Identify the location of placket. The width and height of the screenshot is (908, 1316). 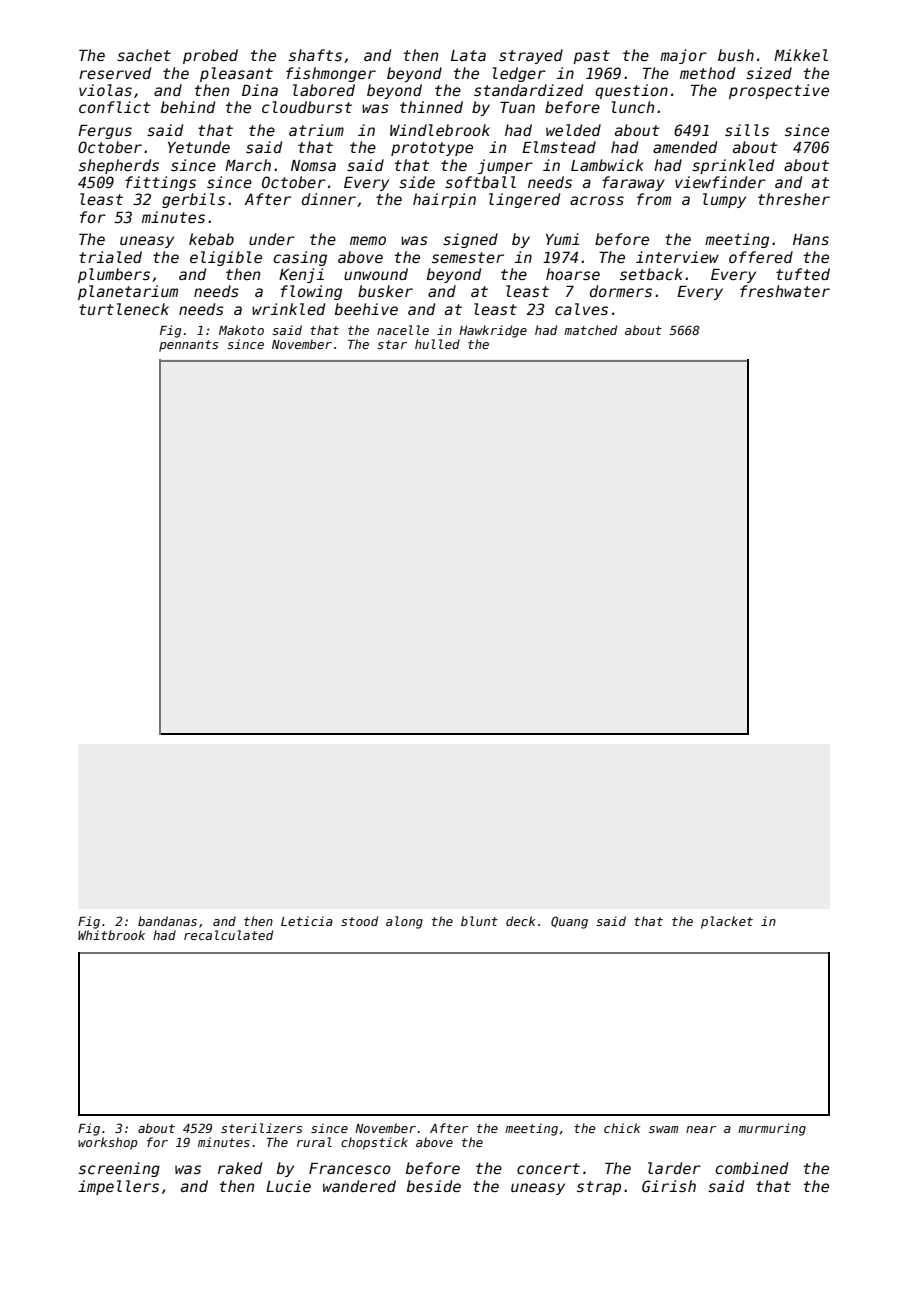
(727, 922).
